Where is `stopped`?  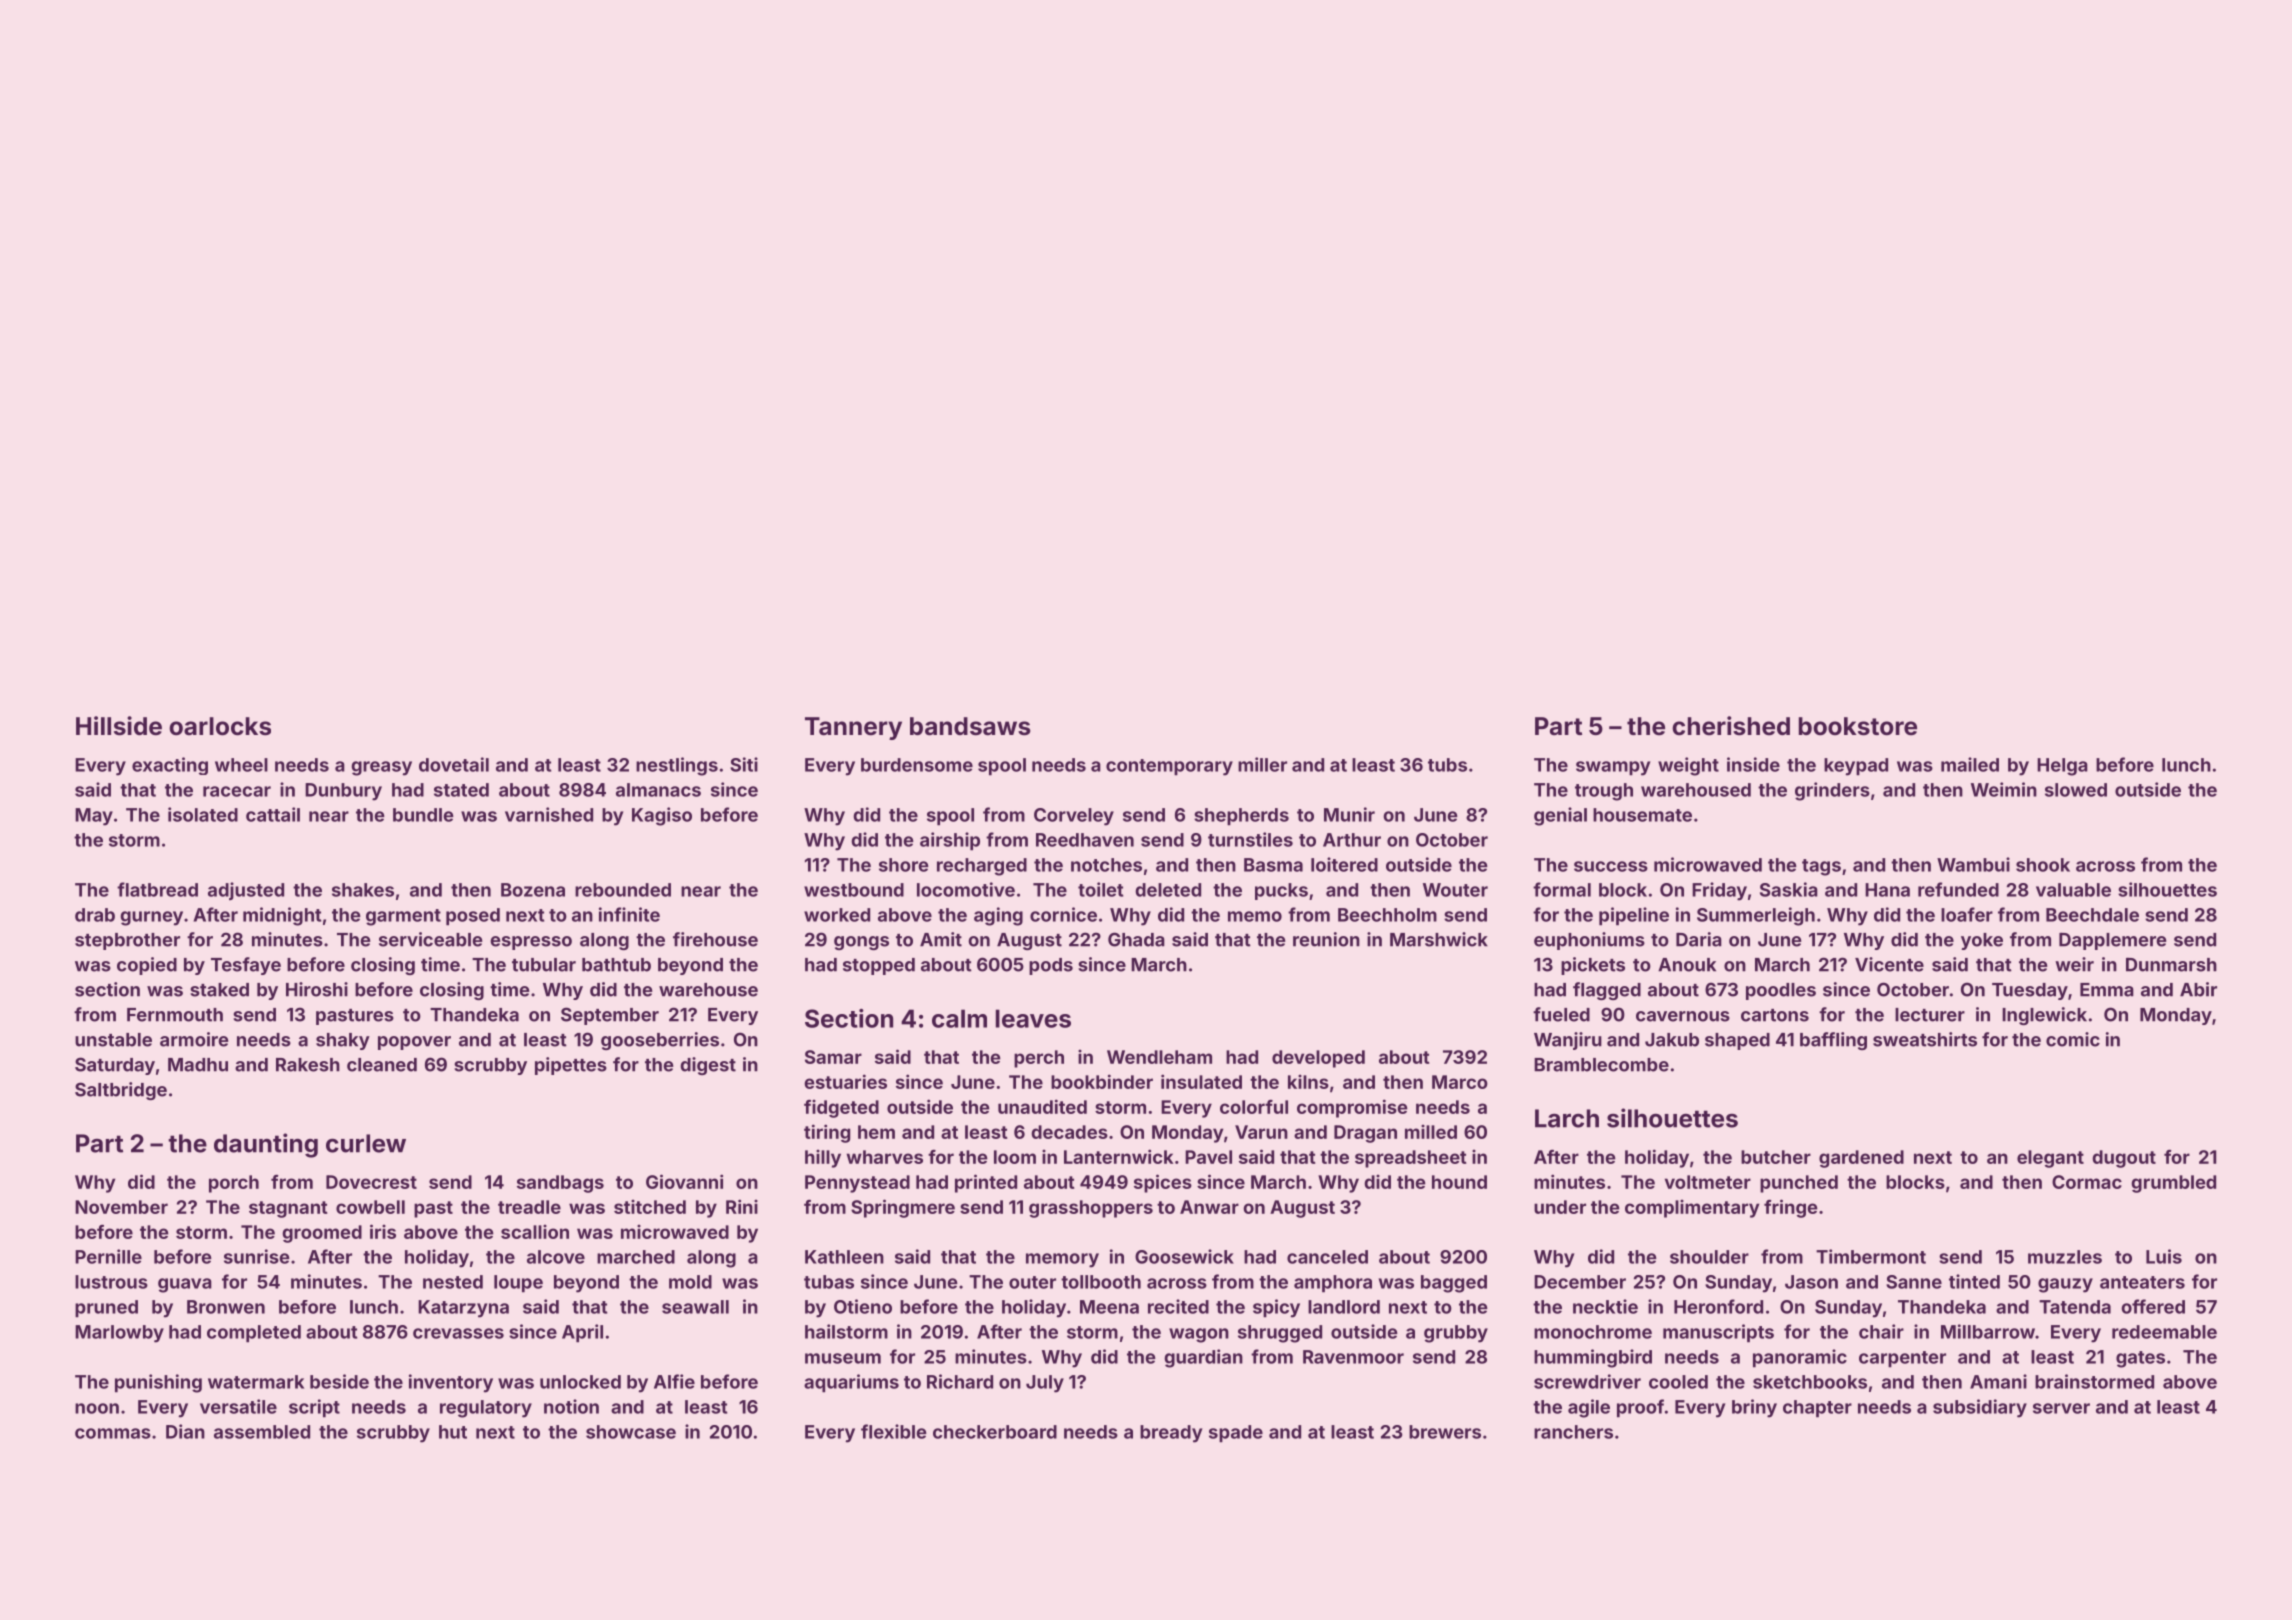 stopped is located at coordinates (879, 966).
